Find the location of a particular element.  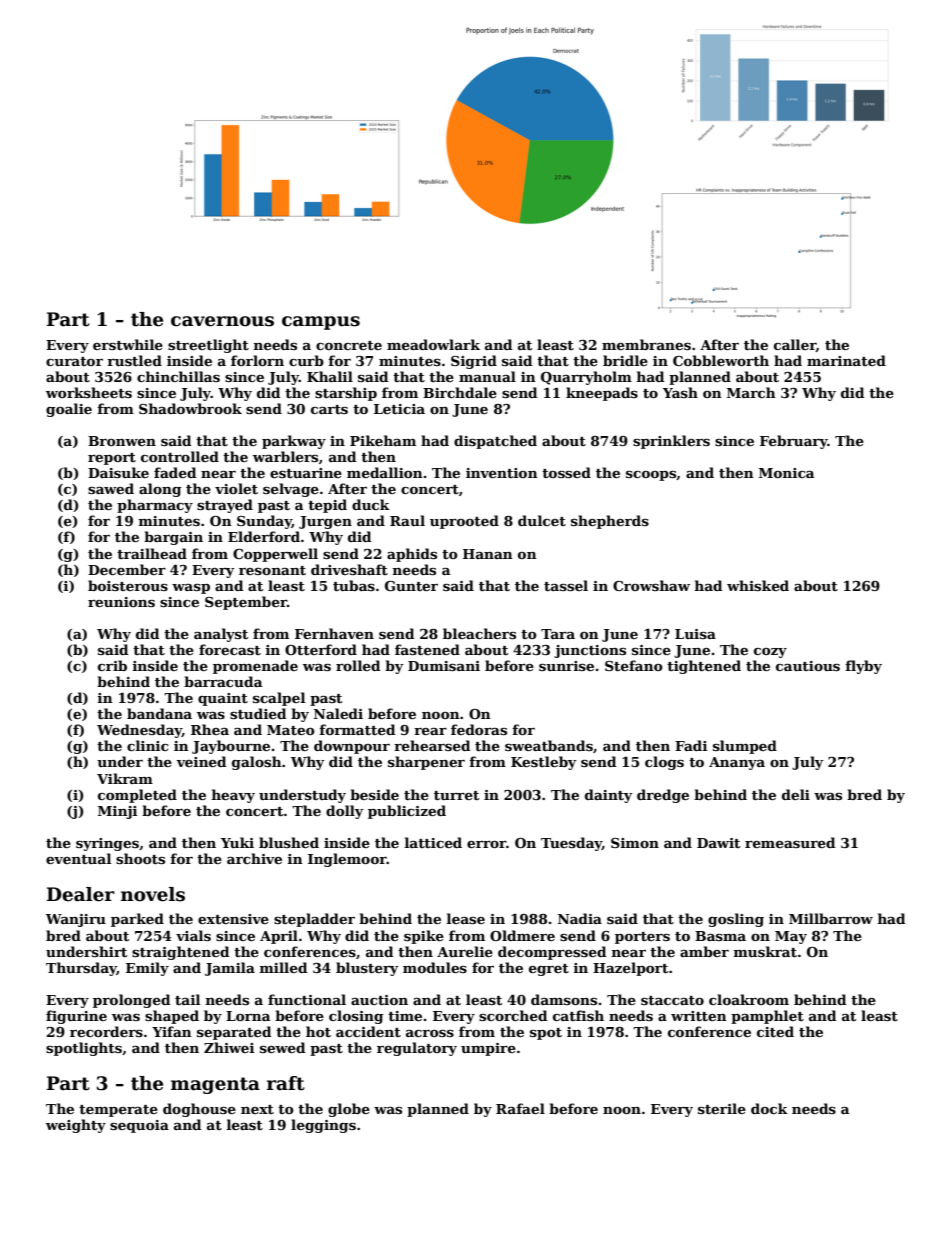

cautious is located at coordinates (808, 666).
